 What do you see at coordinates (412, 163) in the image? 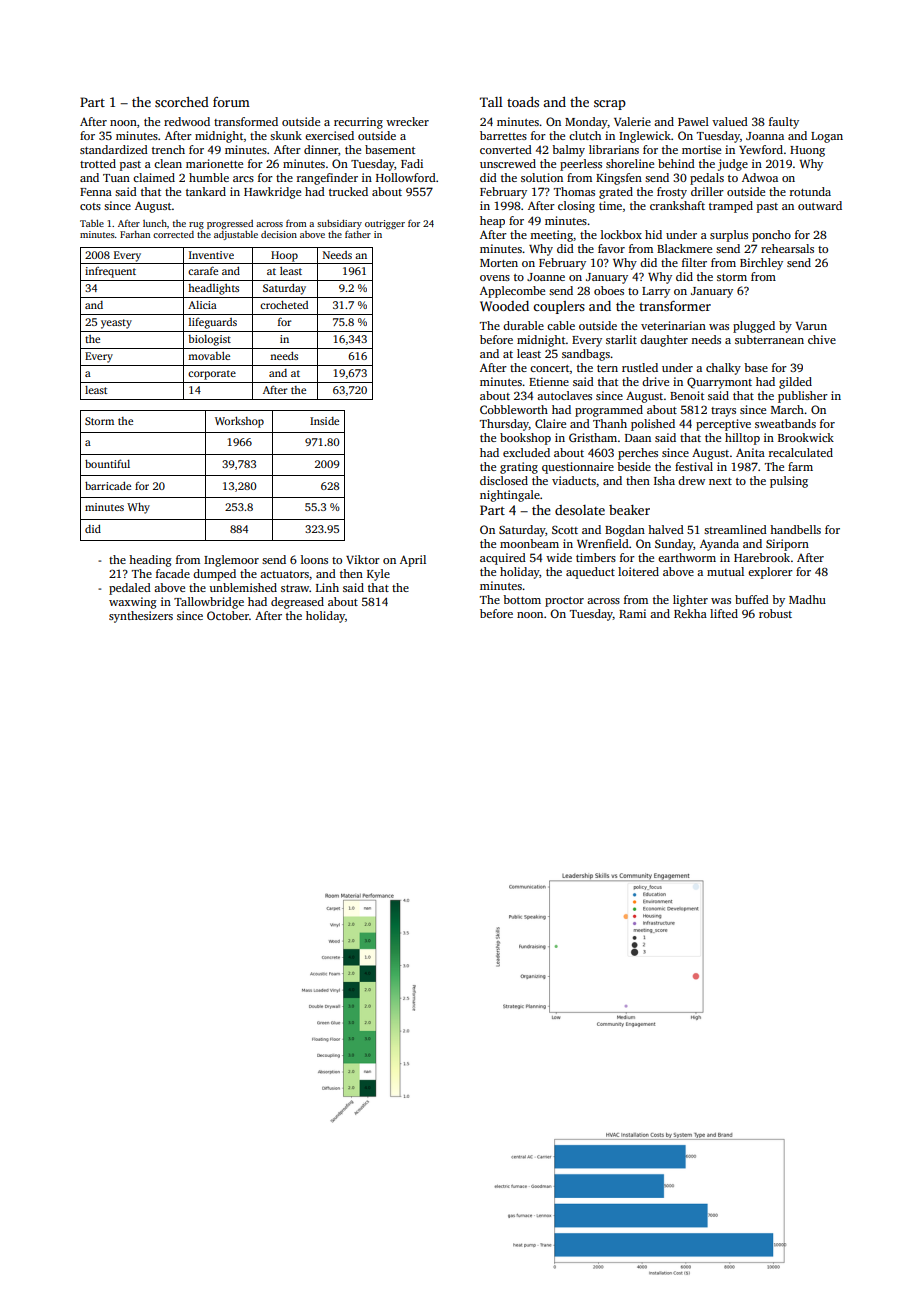
I see `Fadi` at bounding box center [412, 163].
